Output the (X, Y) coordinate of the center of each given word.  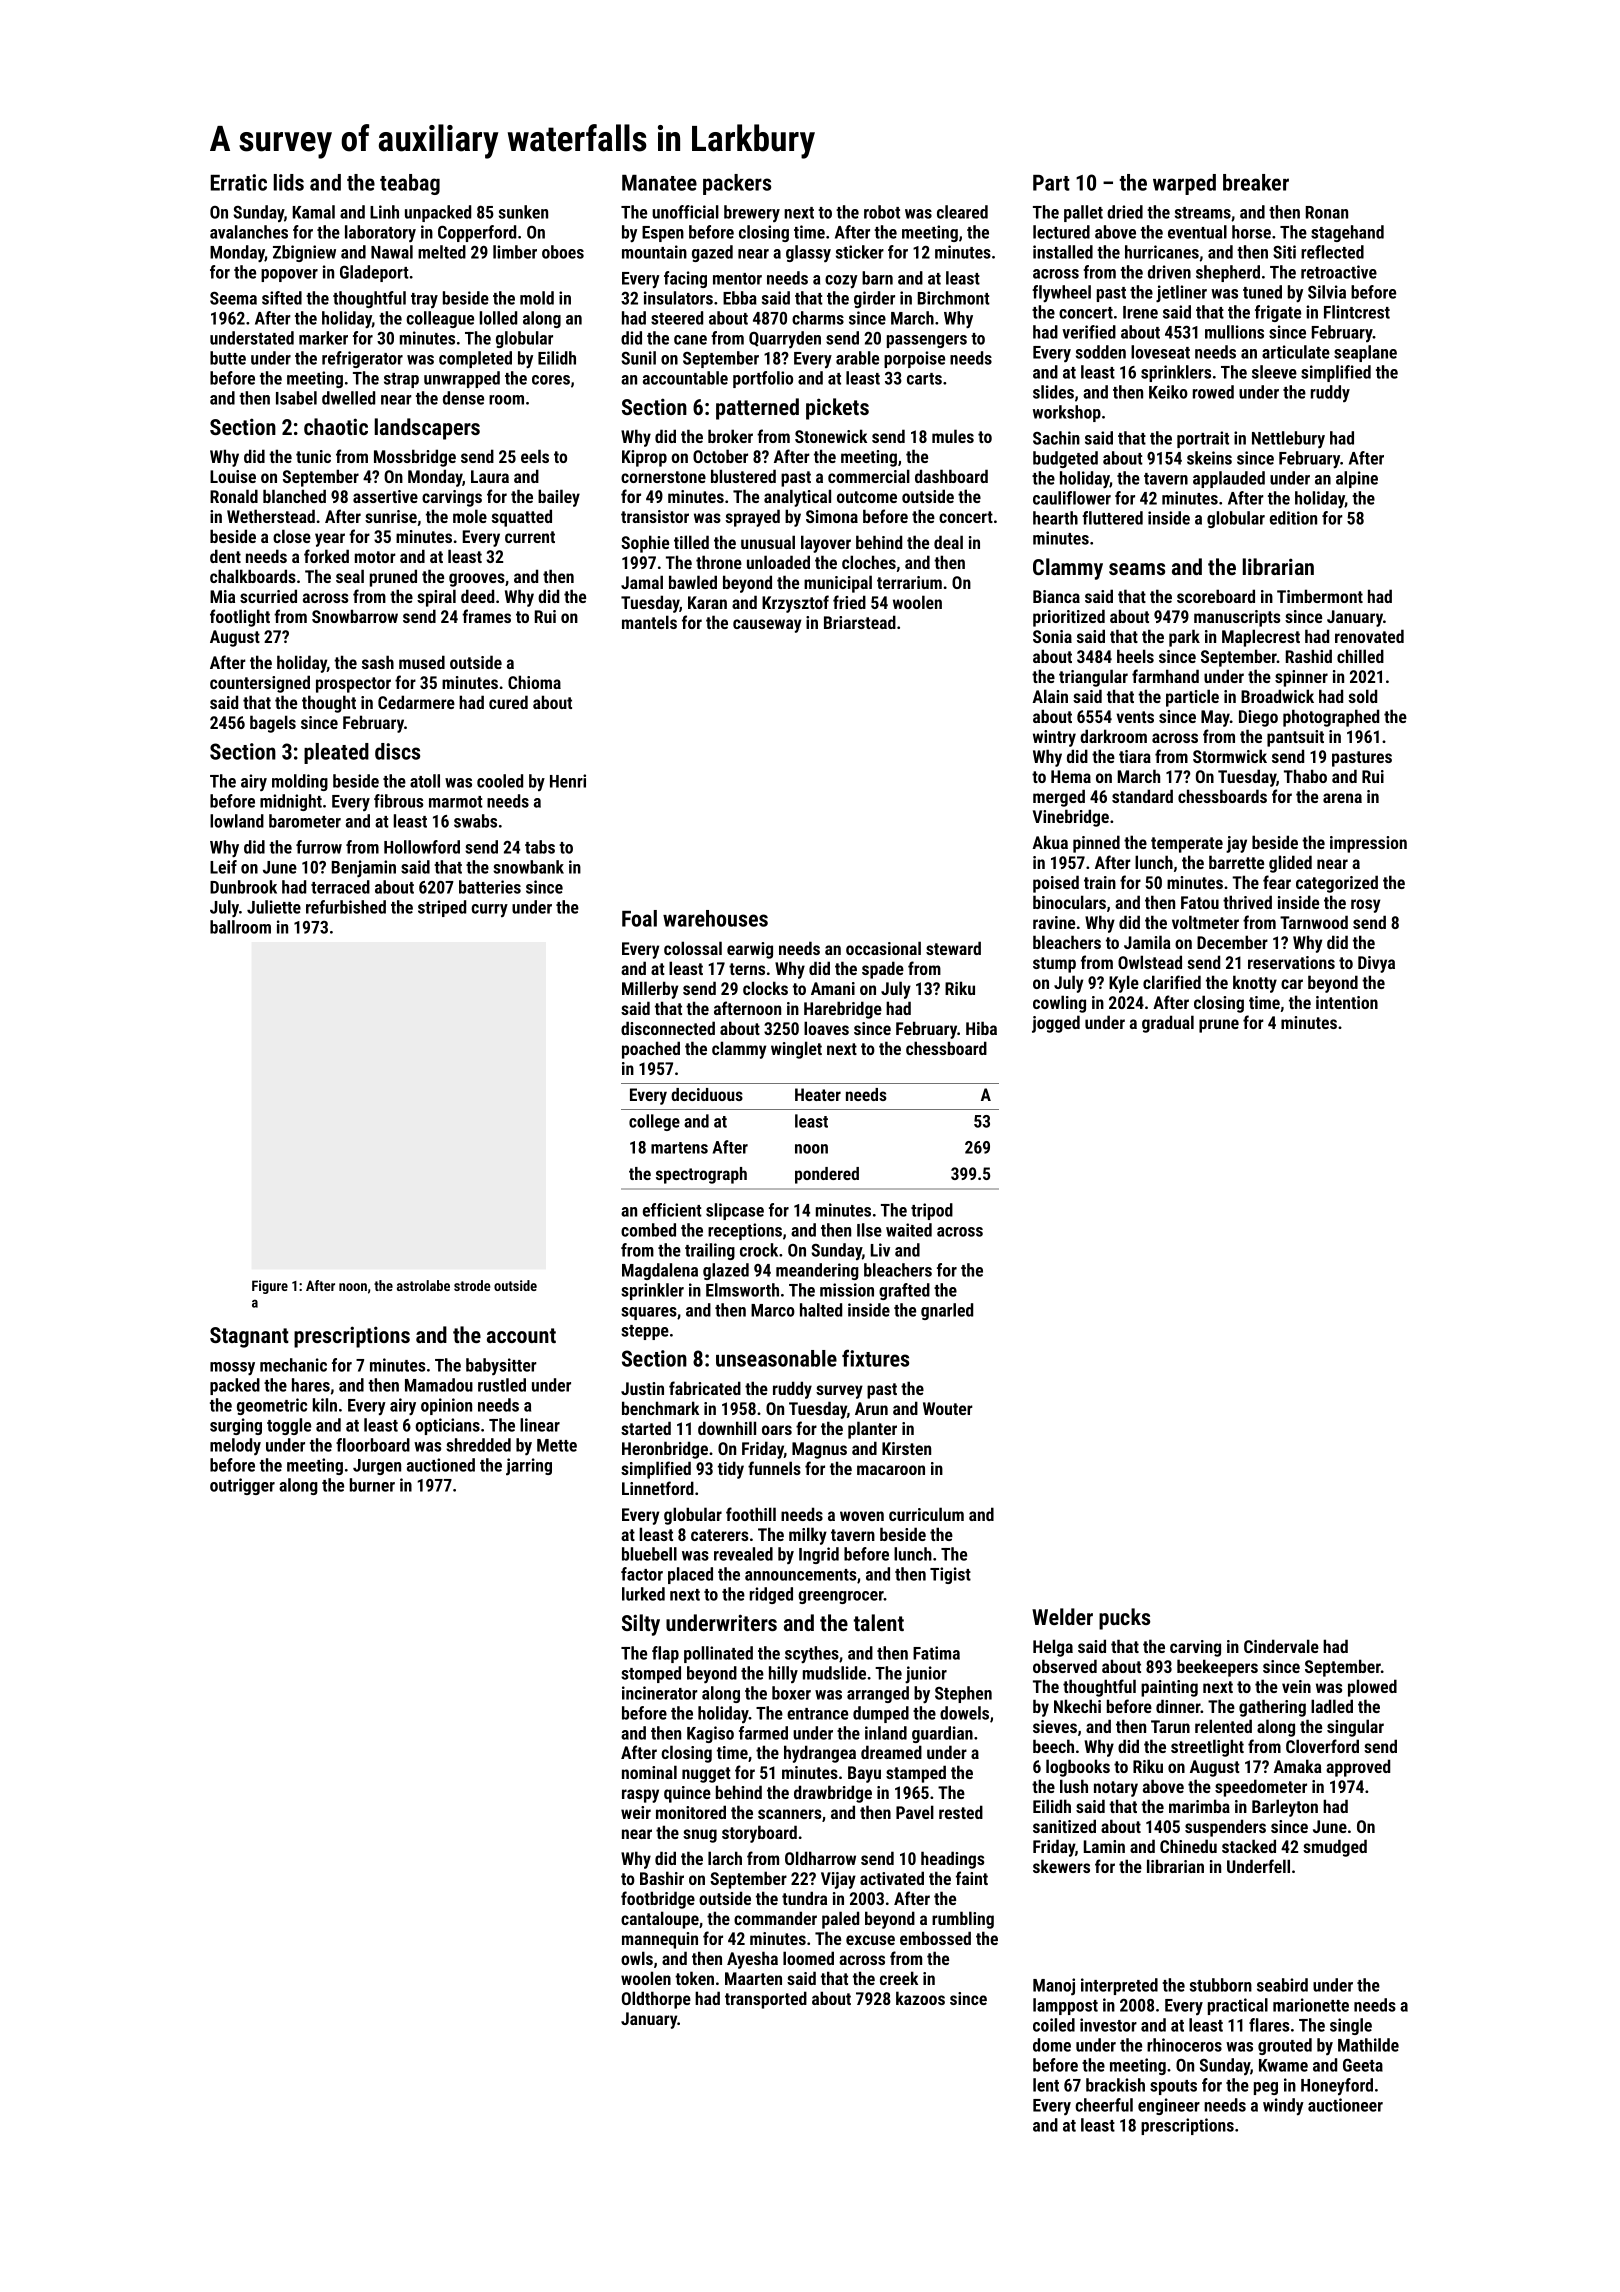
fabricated (705, 1388)
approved (1358, 1768)
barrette (1236, 862)
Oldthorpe (656, 2000)
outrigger (242, 1486)
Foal (639, 918)
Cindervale (1281, 1646)
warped (1184, 184)
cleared (962, 212)
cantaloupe (660, 1920)
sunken (523, 212)
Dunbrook (243, 887)
